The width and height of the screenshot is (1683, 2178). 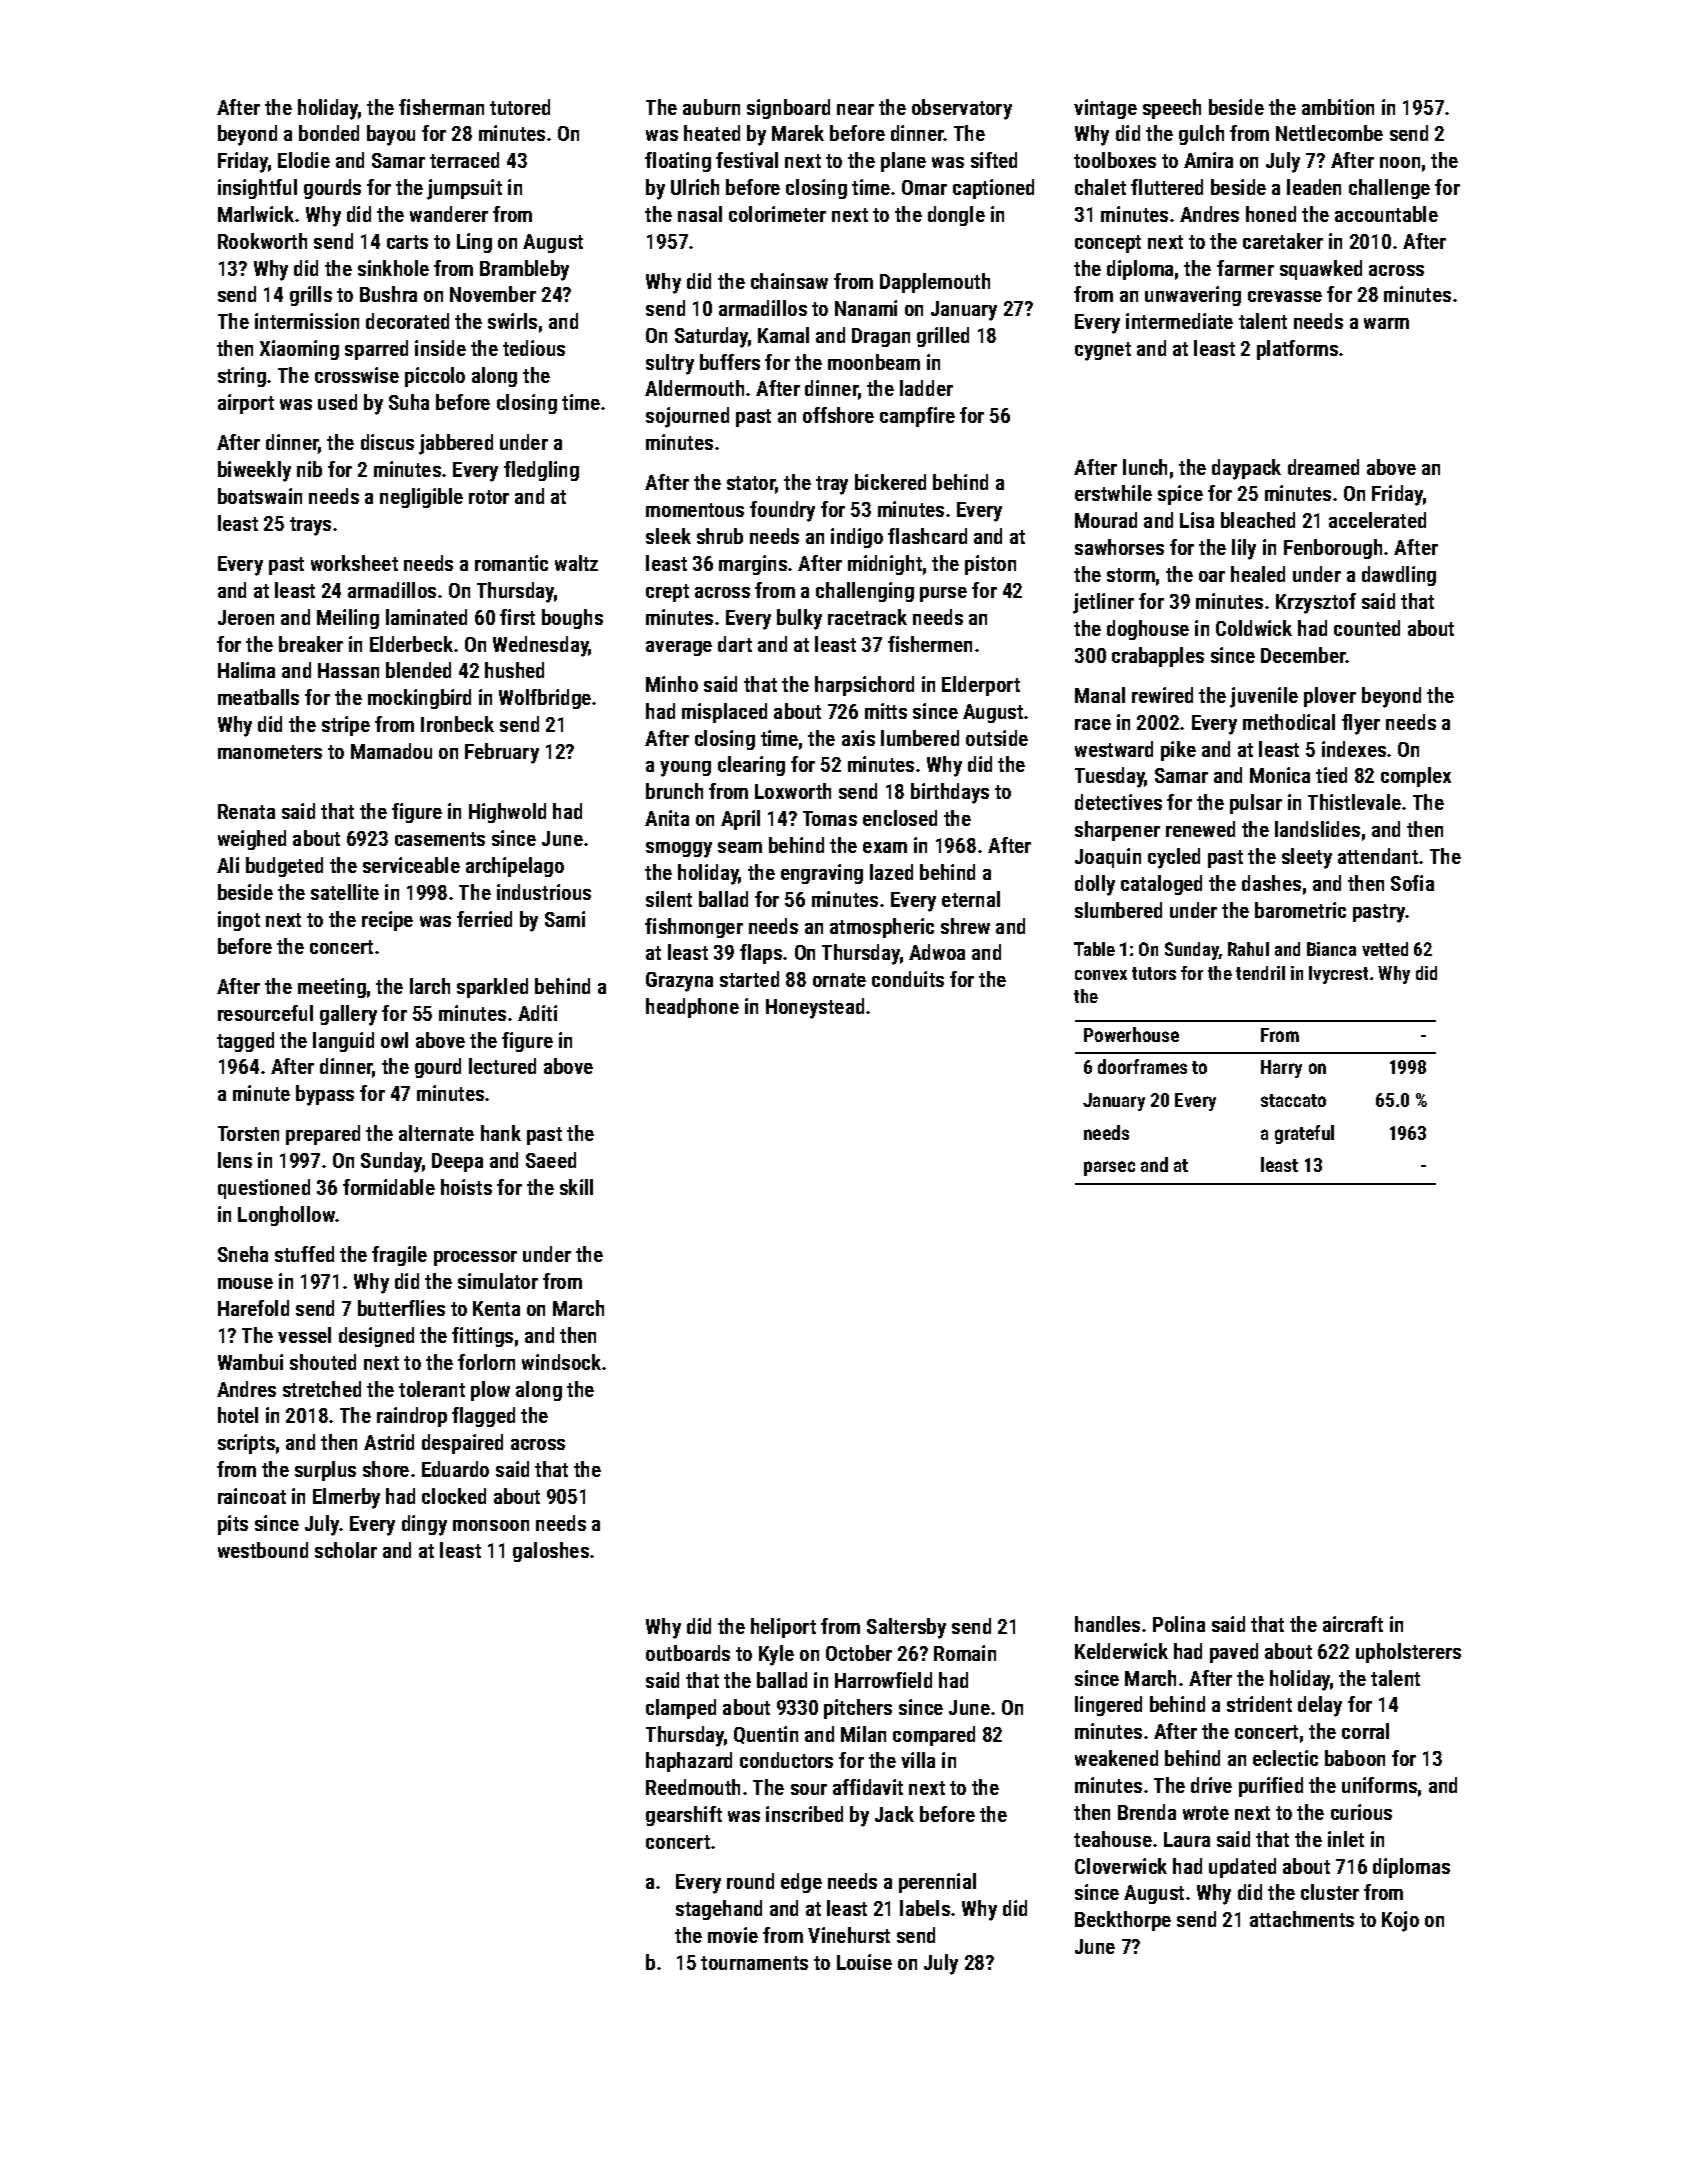 I want to click on movie, so click(x=733, y=1935).
